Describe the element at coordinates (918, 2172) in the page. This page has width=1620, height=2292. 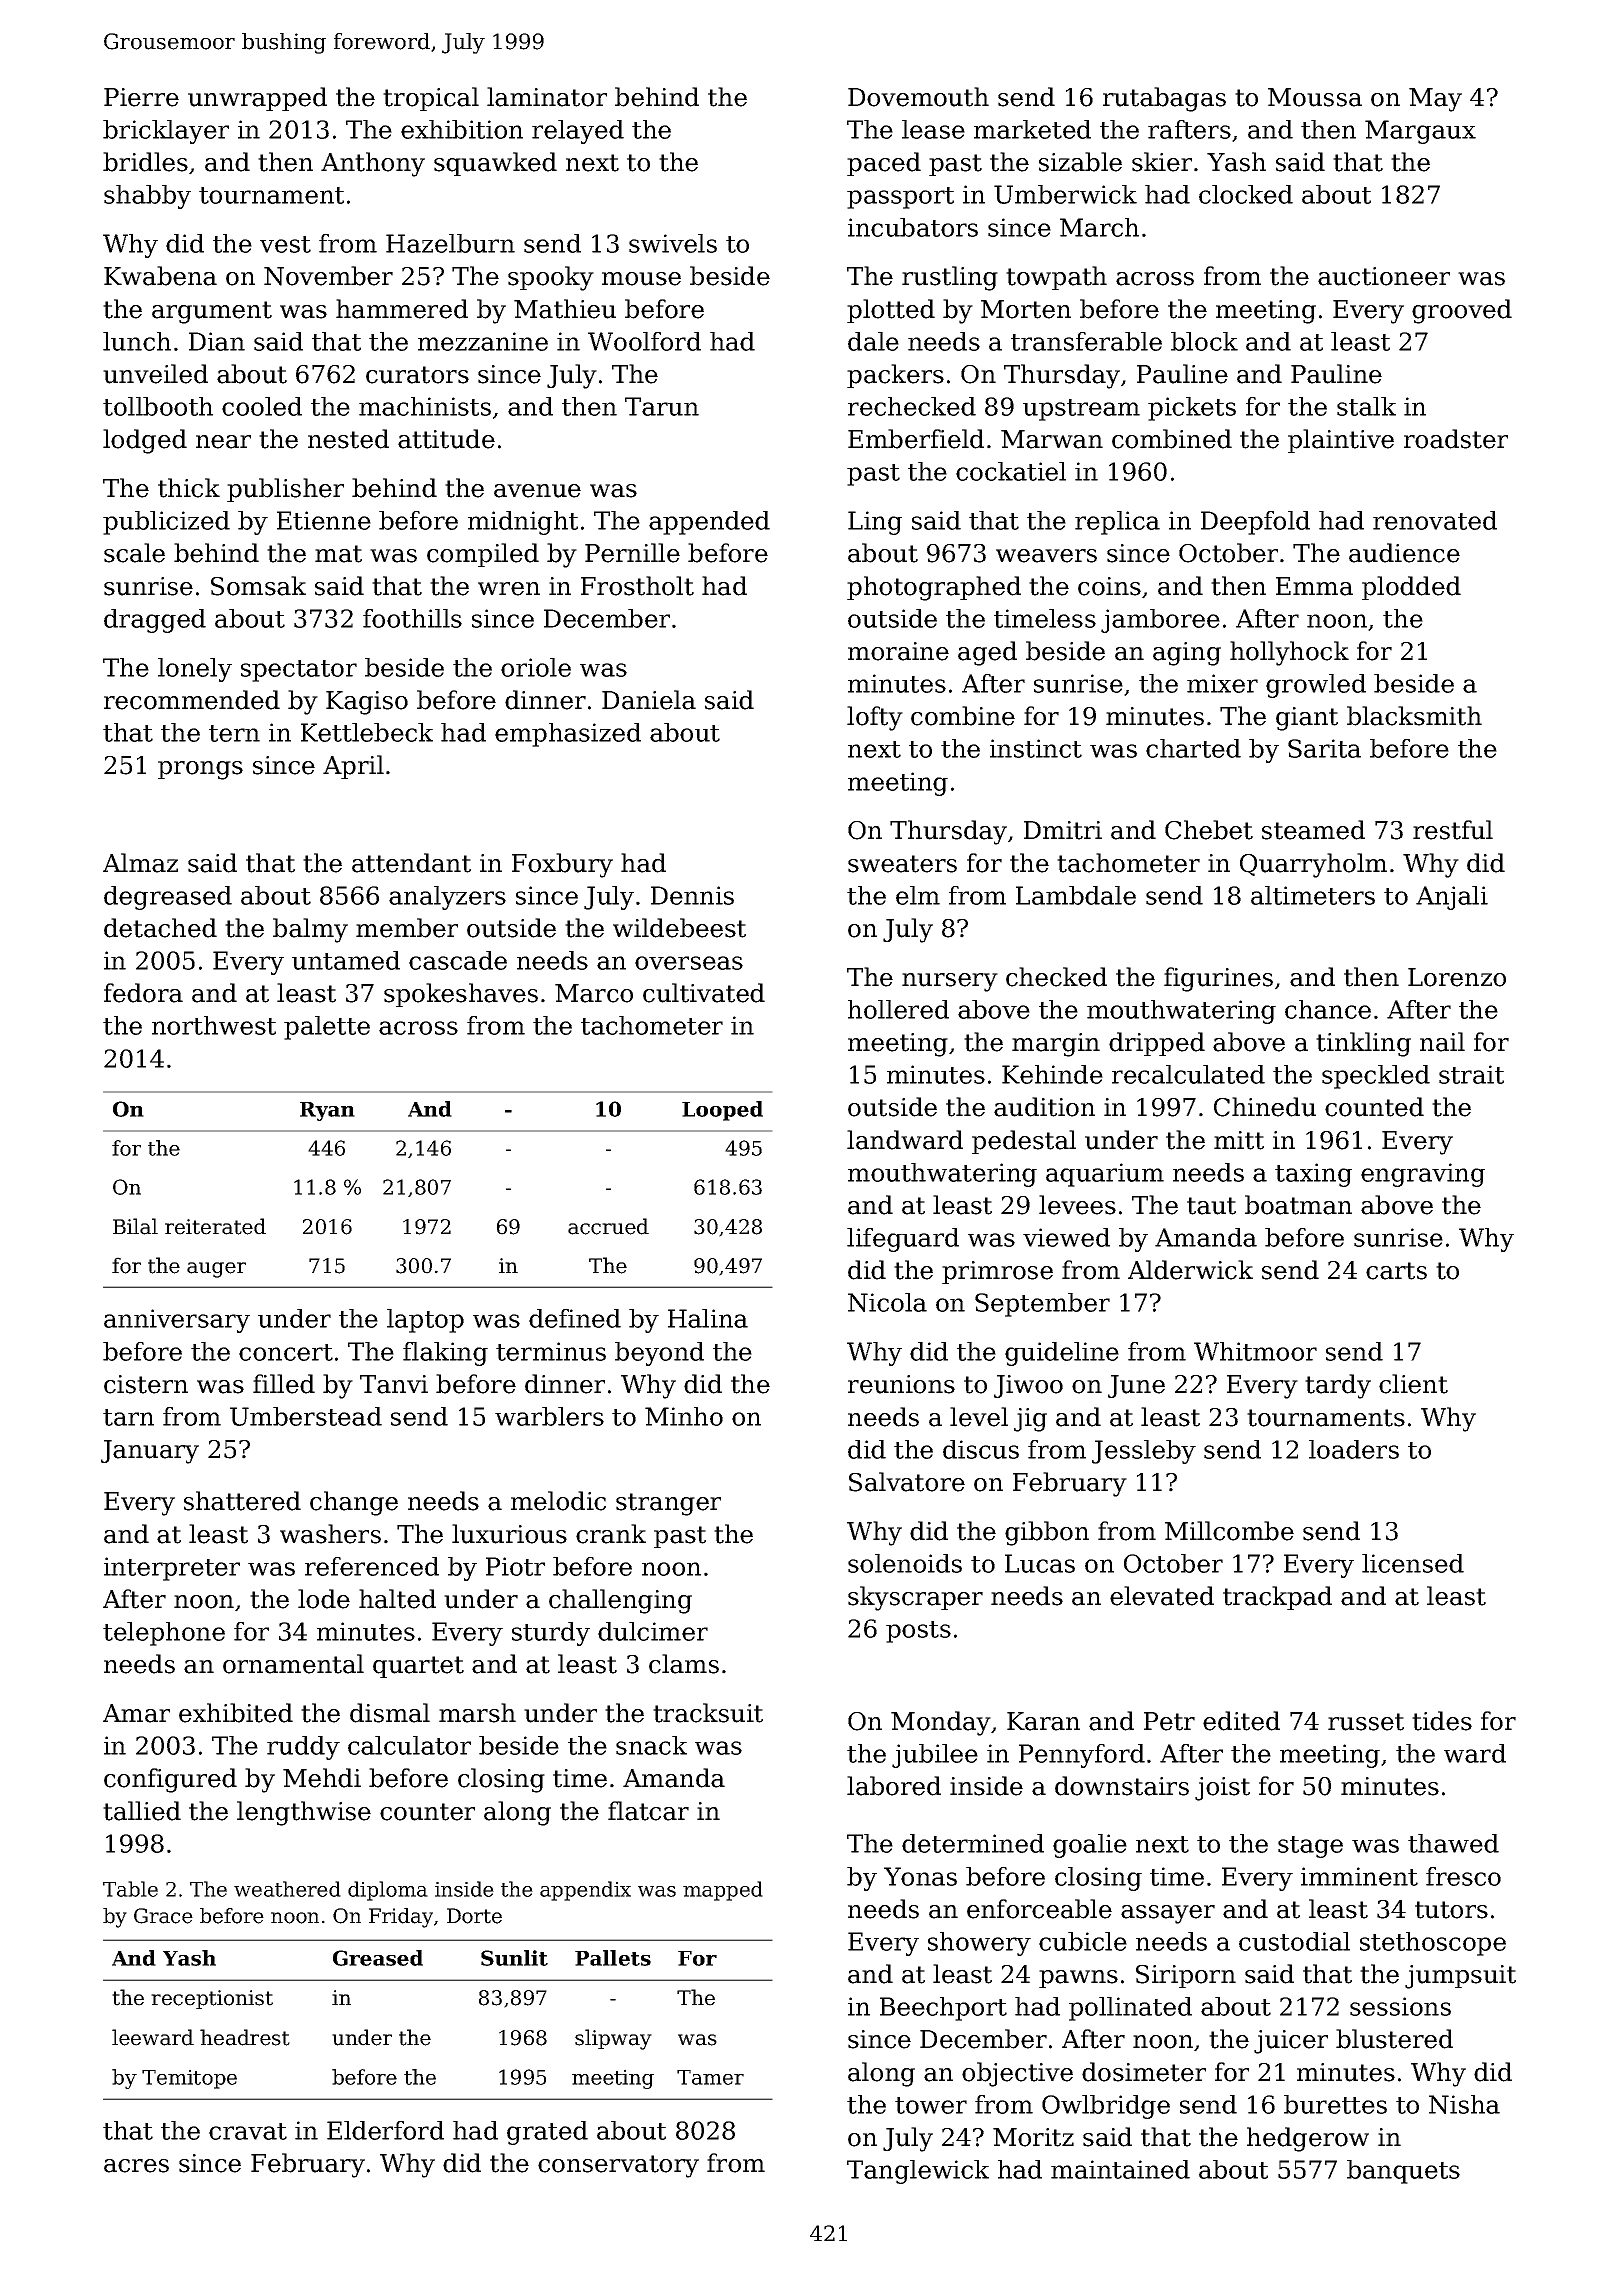
I see `Tanglewick` at that location.
